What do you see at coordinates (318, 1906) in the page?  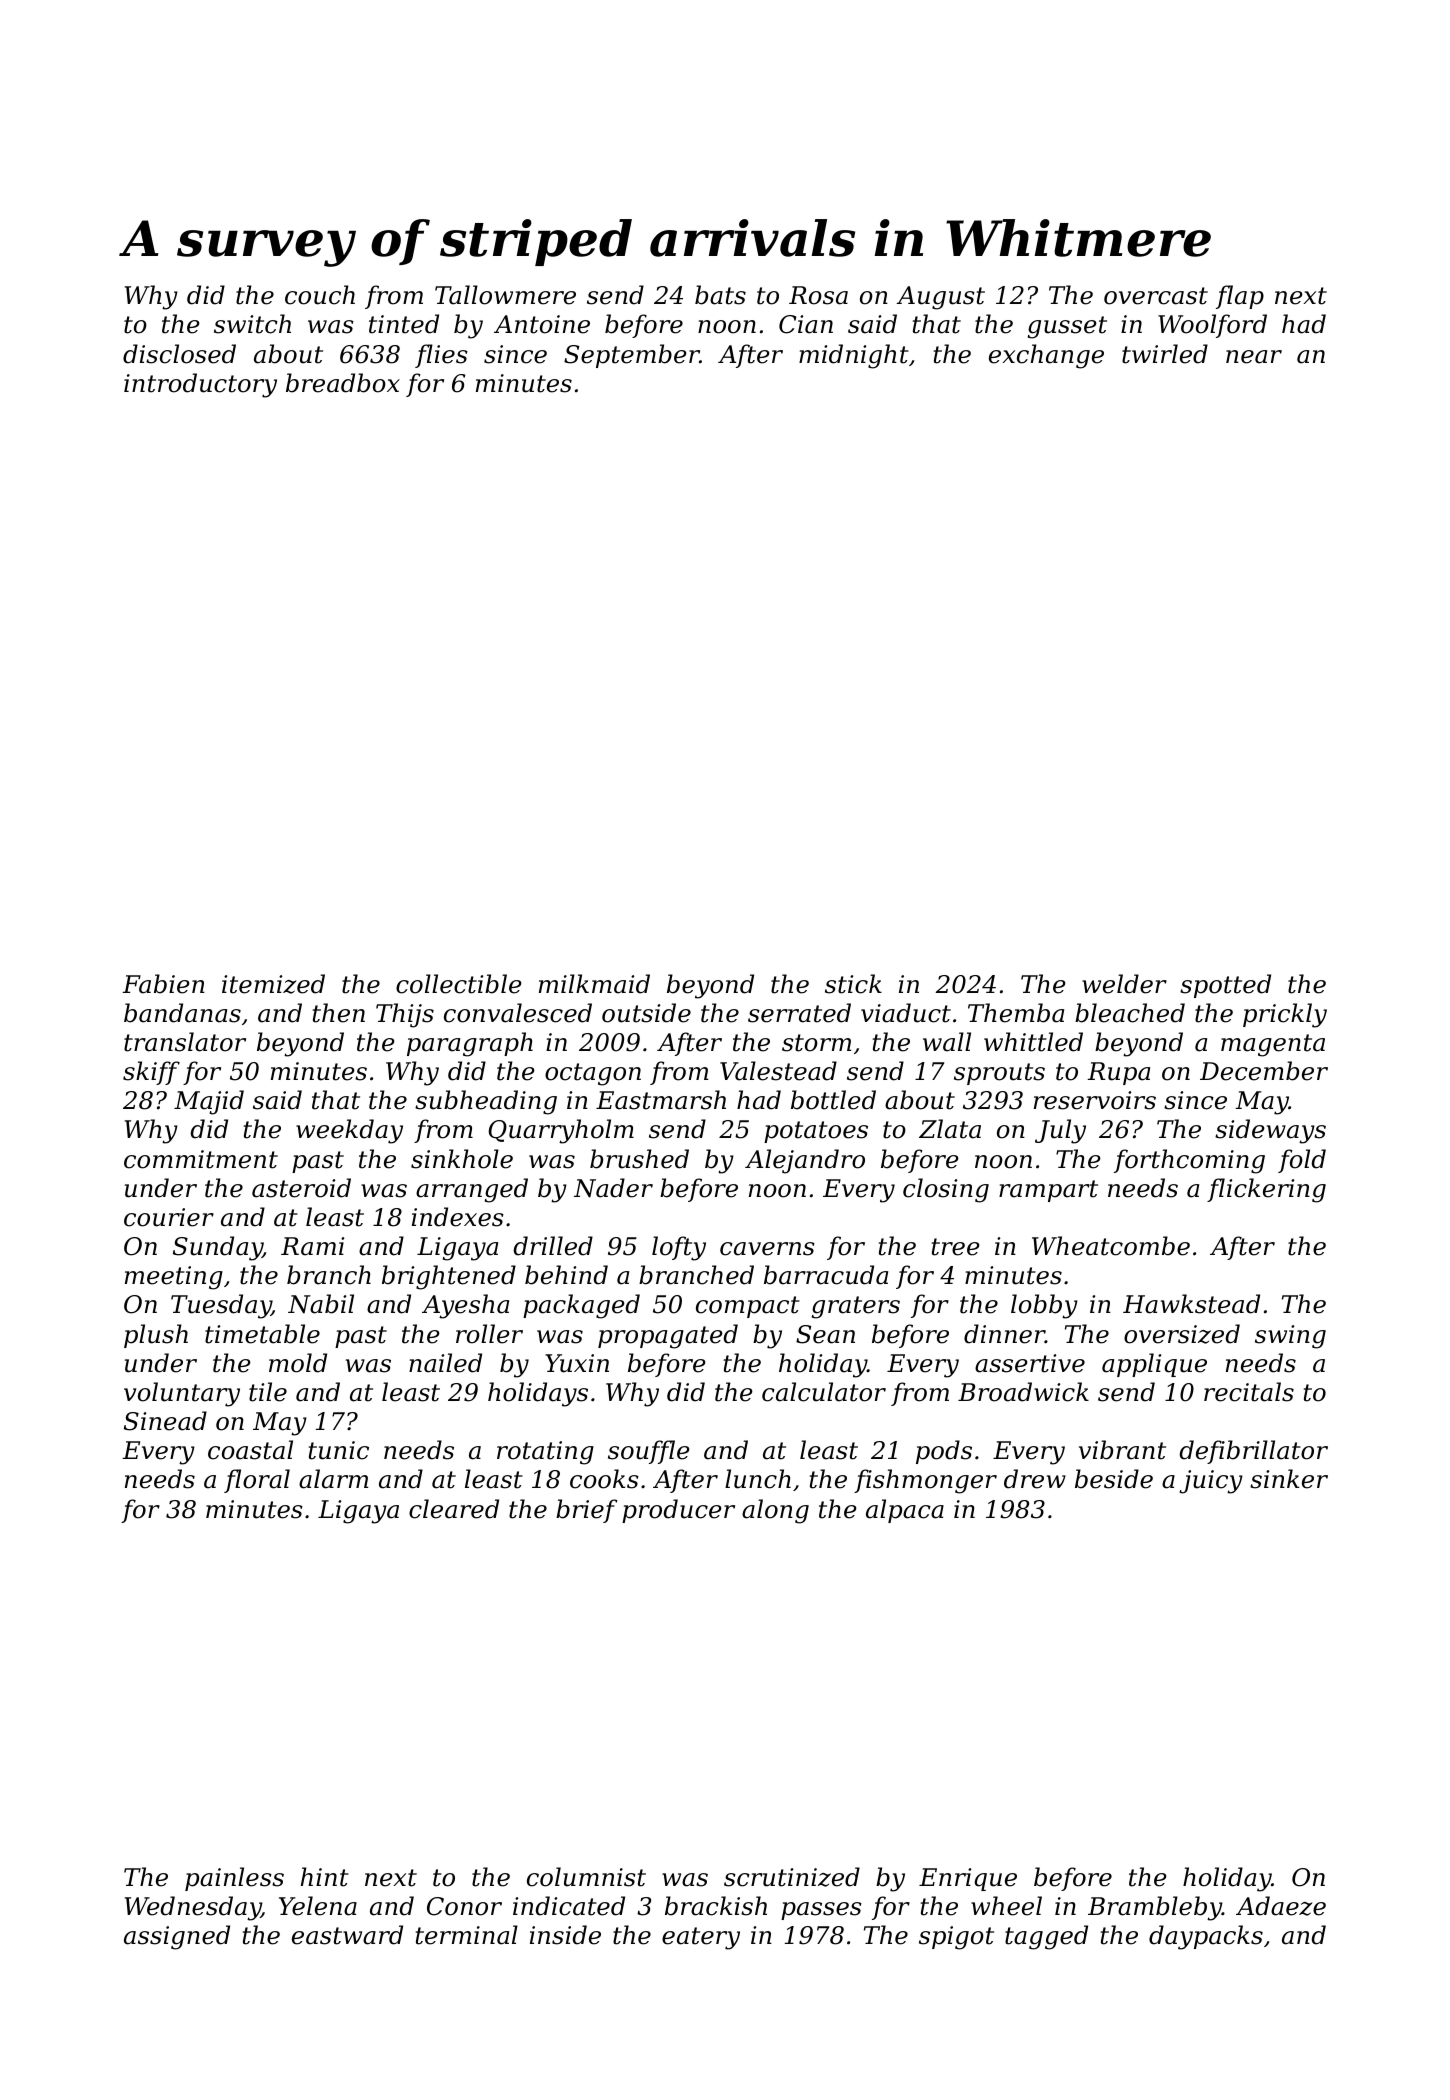 I see `Yelena` at bounding box center [318, 1906].
